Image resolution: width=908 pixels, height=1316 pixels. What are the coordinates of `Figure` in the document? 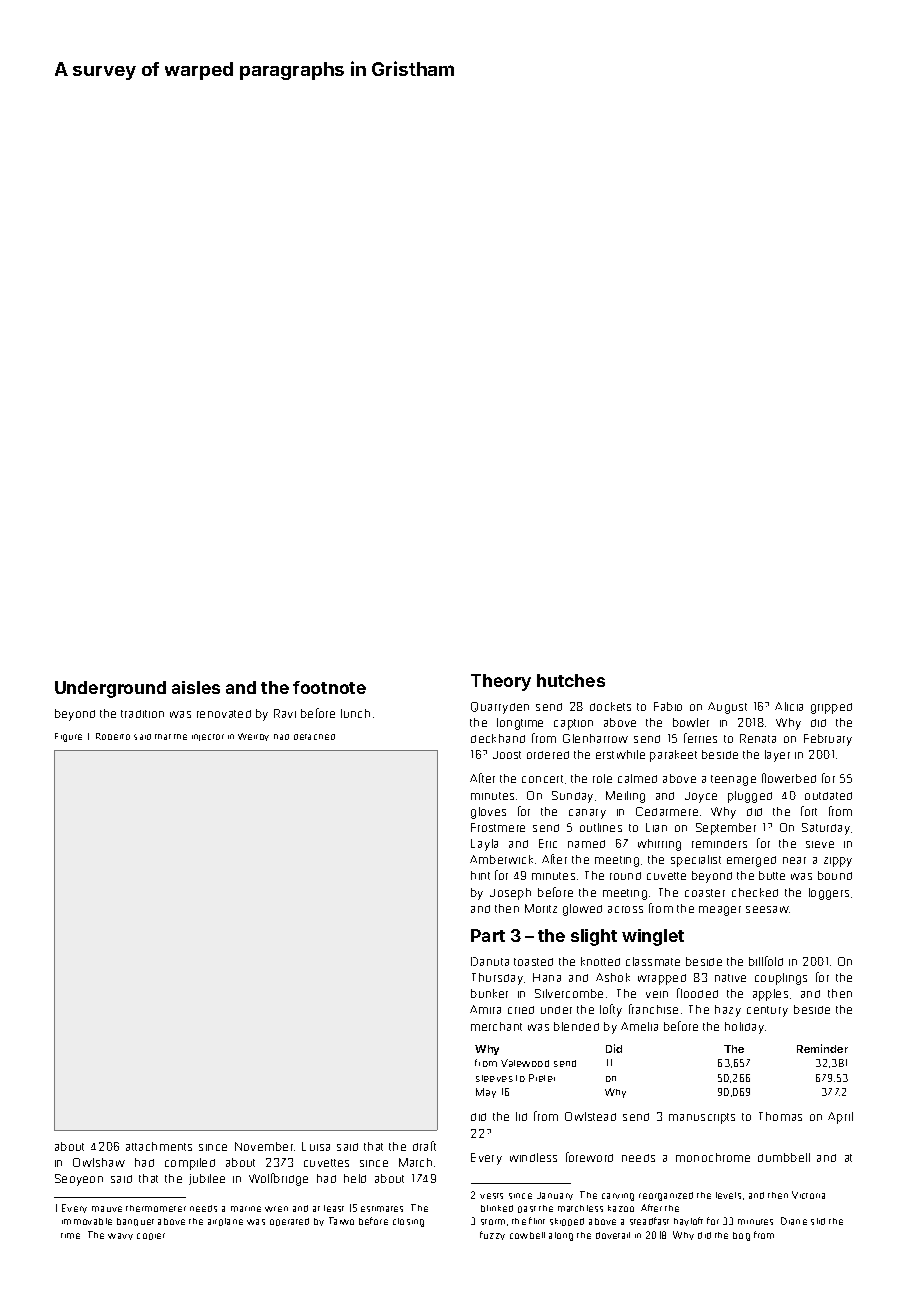 It's located at (68, 737).
